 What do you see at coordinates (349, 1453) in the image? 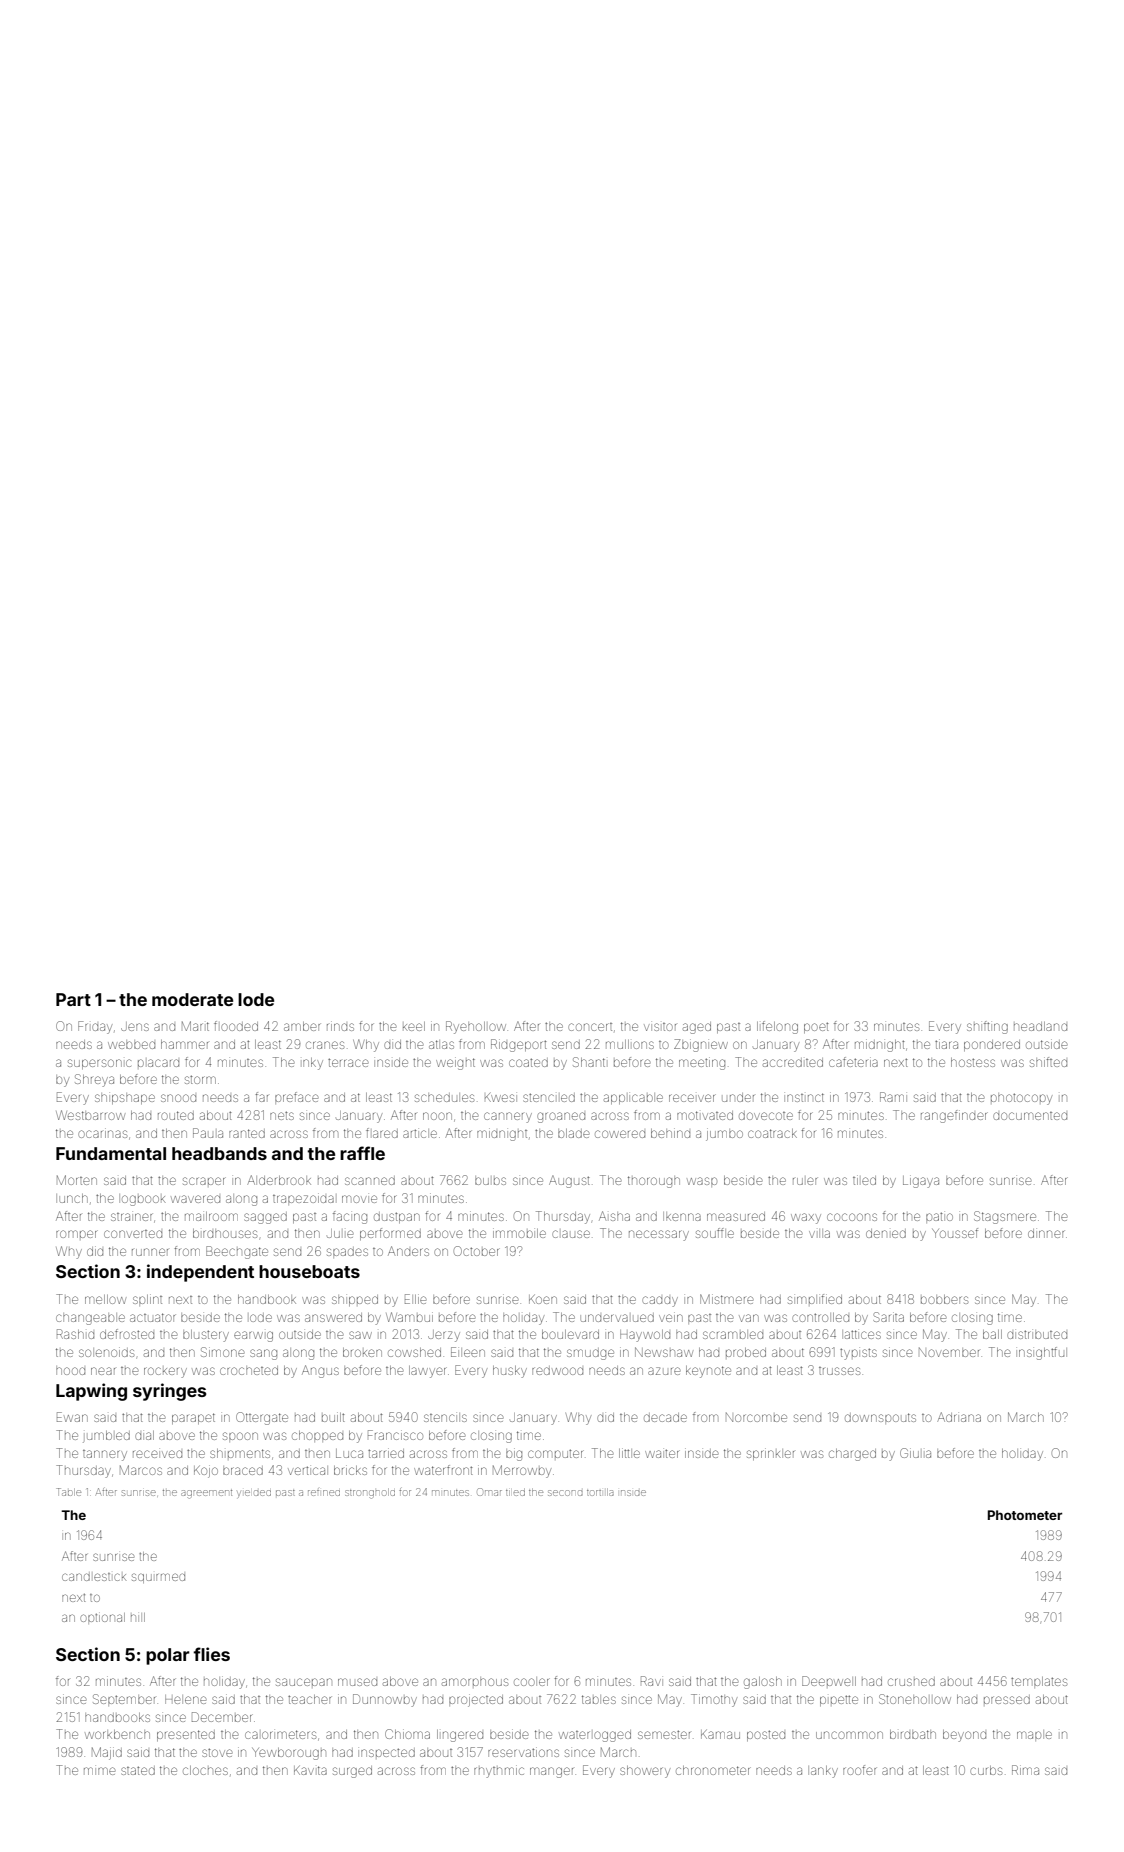
I see `Luca` at bounding box center [349, 1453].
